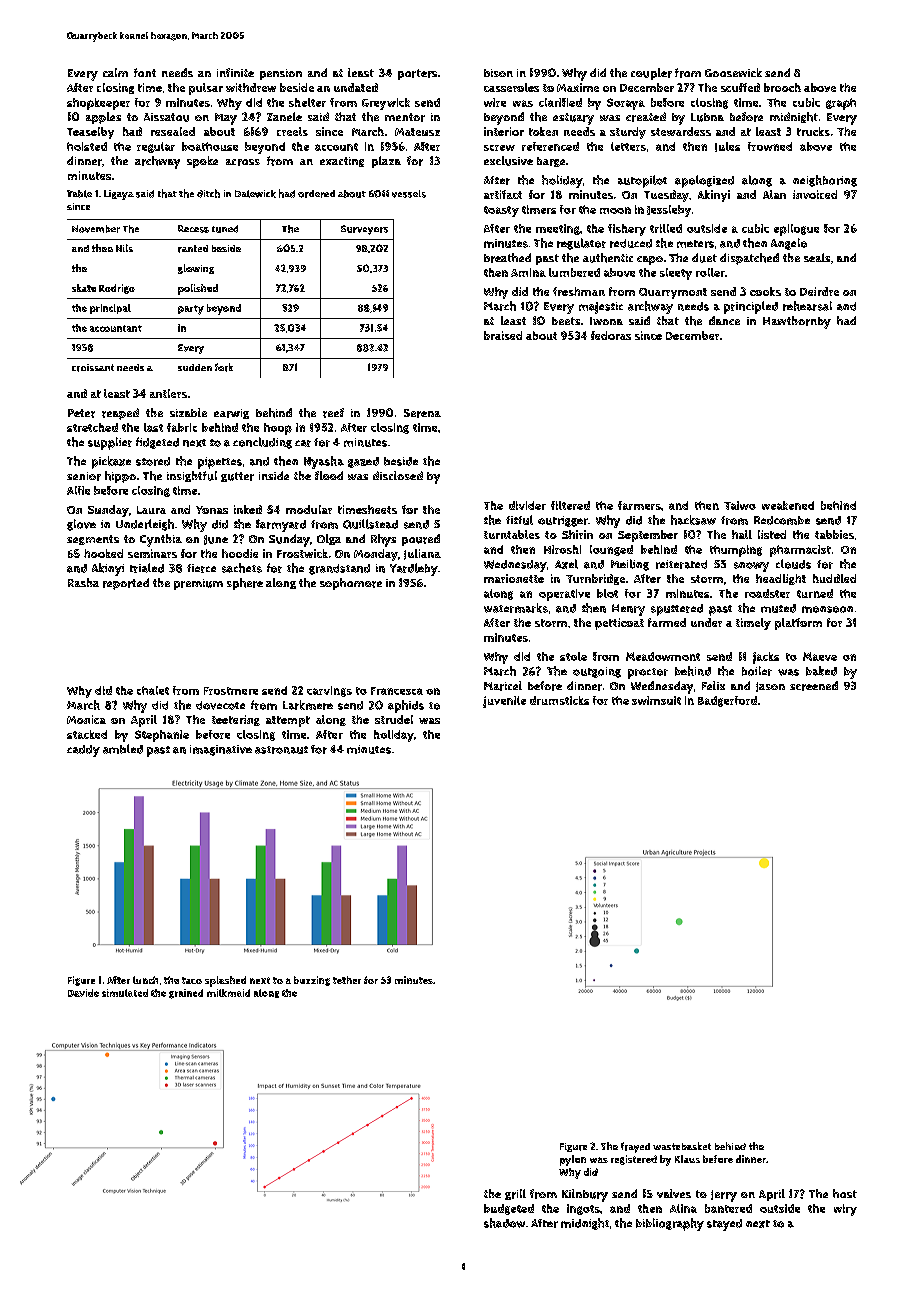 The width and height of the screenshot is (924, 1308). I want to click on porters, so click(417, 74).
